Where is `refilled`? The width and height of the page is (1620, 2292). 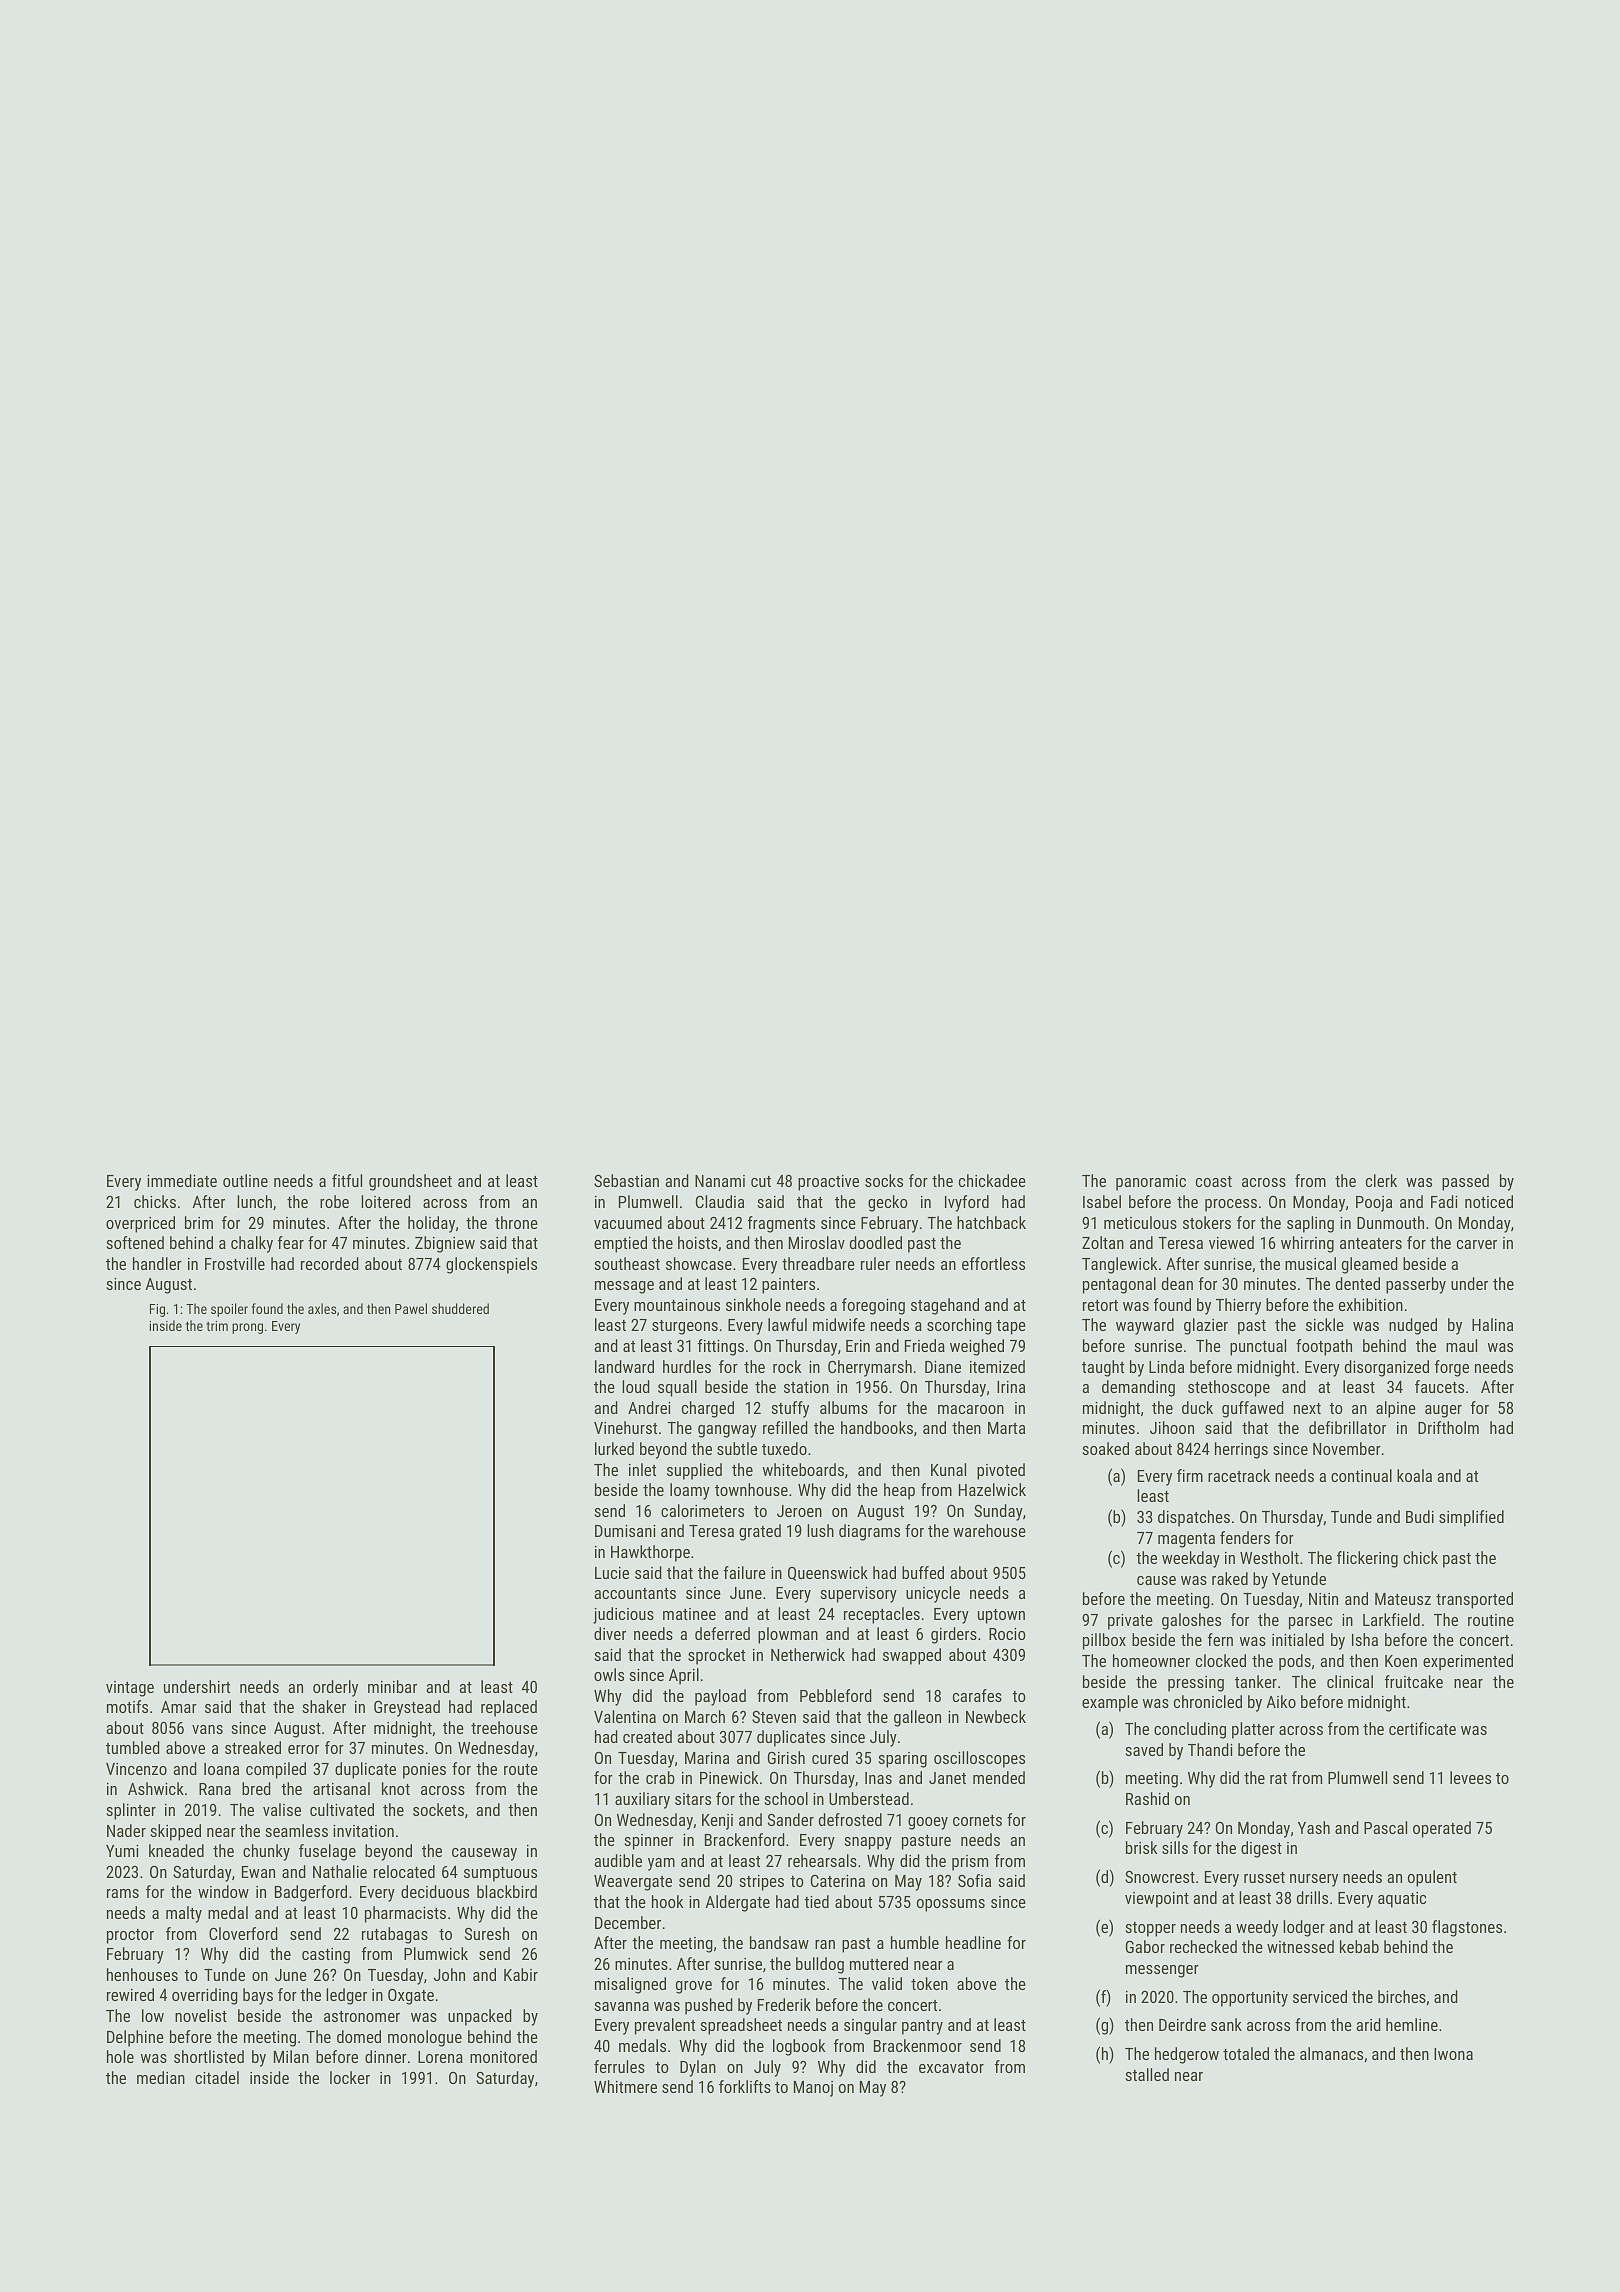
refilled is located at coordinates (785, 1427).
